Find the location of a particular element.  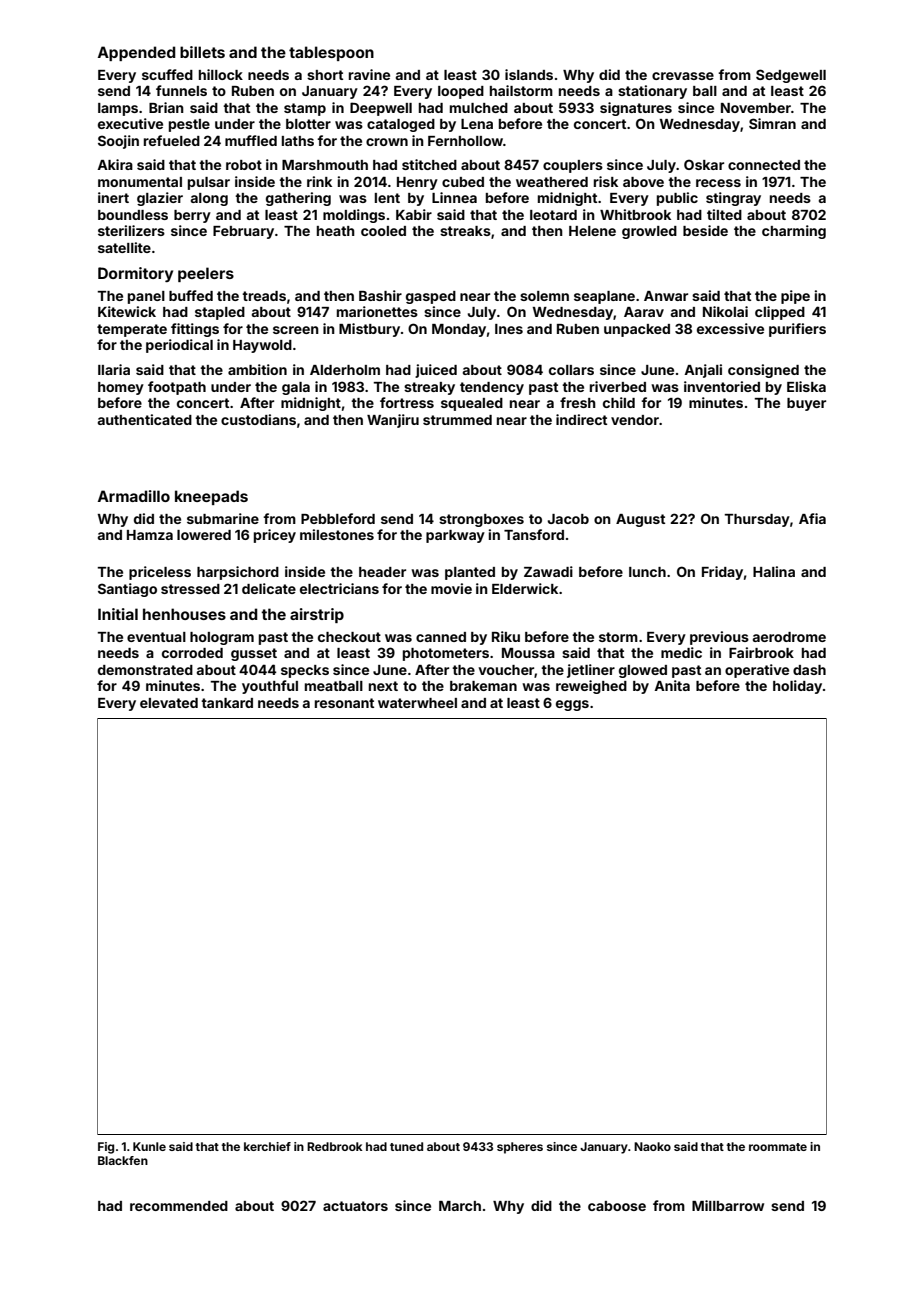

Wanjiru is located at coordinates (393, 421).
